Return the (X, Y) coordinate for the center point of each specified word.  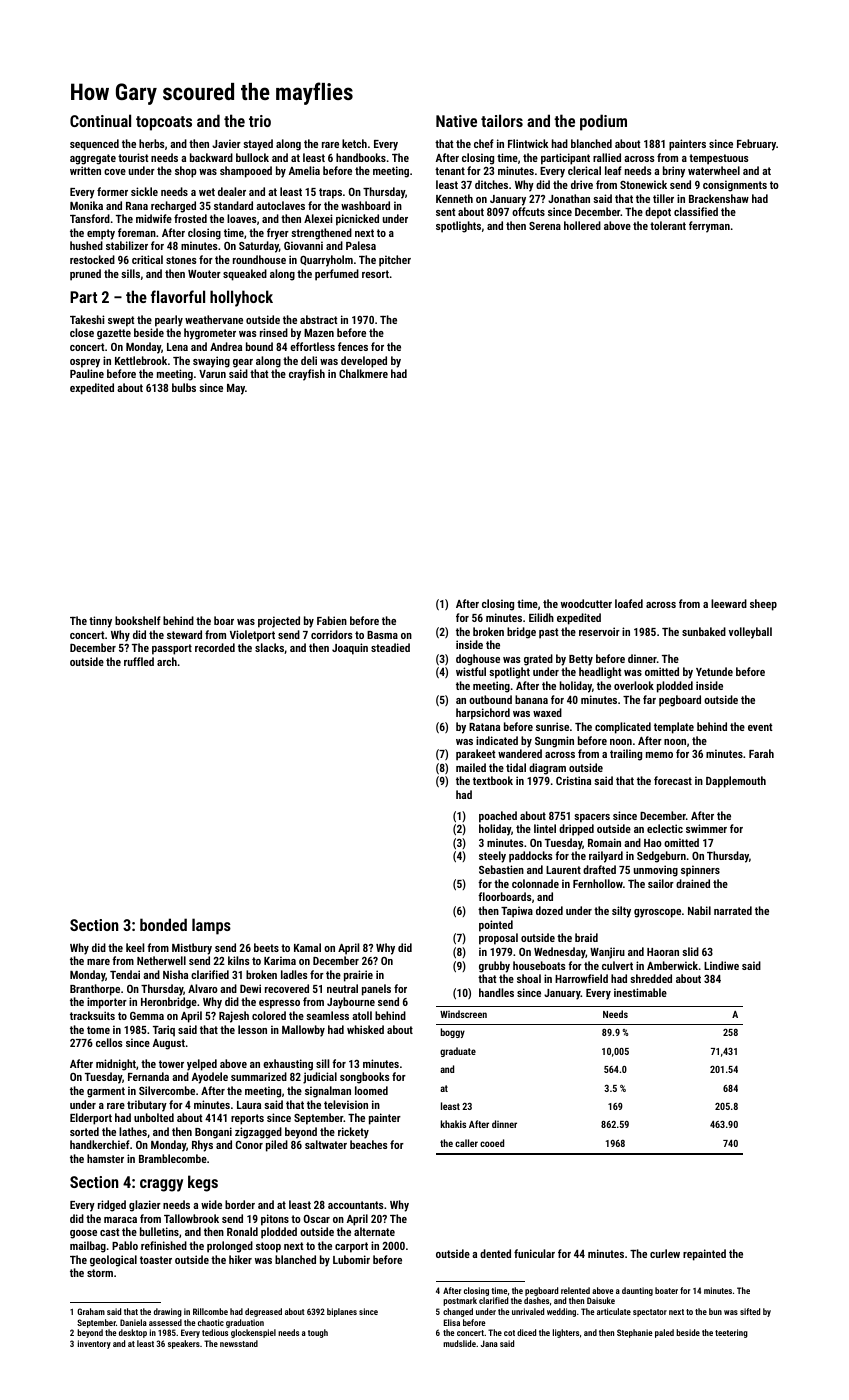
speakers (184, 1344)
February (756, 145)
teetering (731, 1333)
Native (456, 121)
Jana (489, 1343)
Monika (86, 205)
